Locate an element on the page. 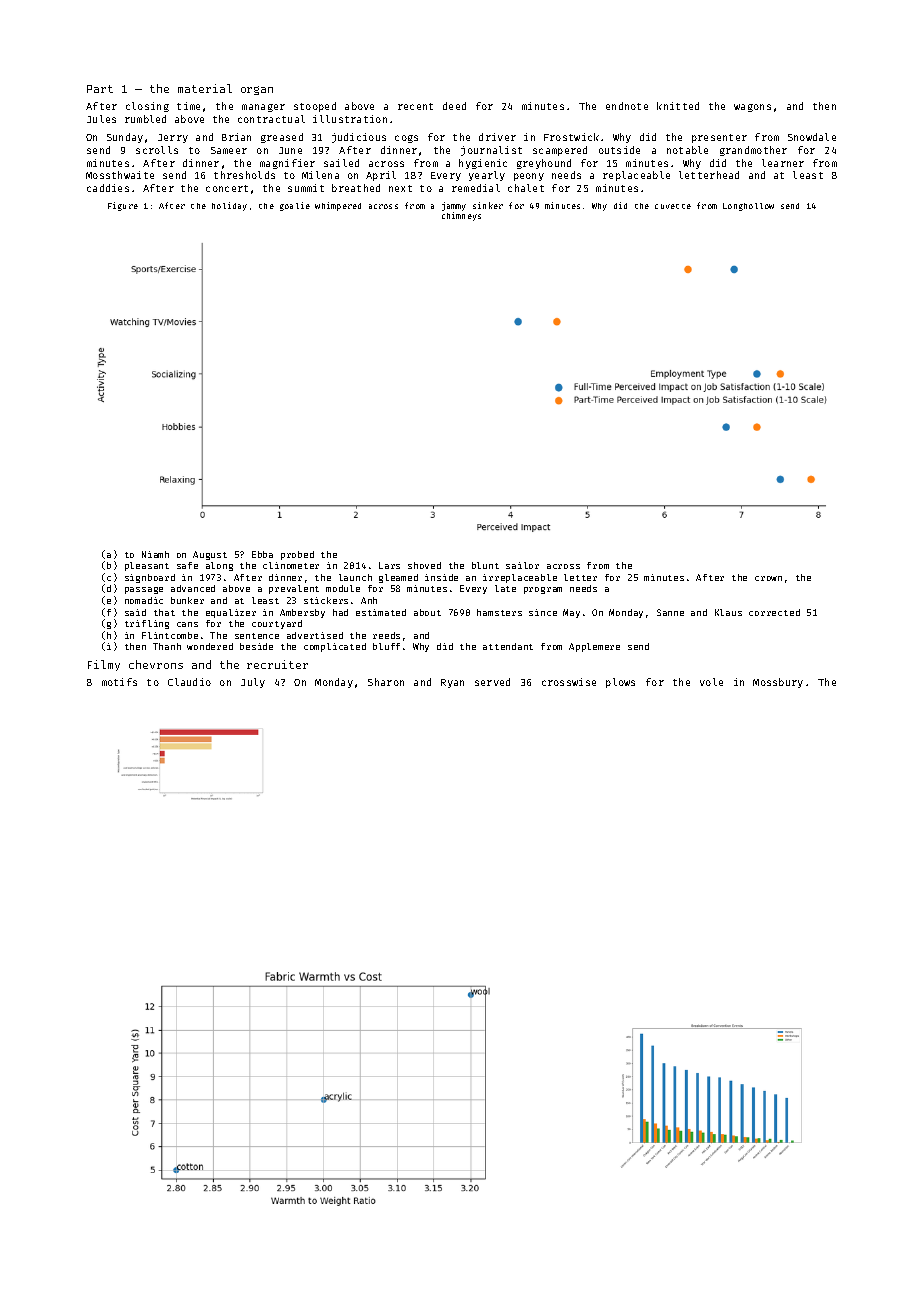 This page has height=1308, width=924. Longhollow is located at coordinates (748, 207).
